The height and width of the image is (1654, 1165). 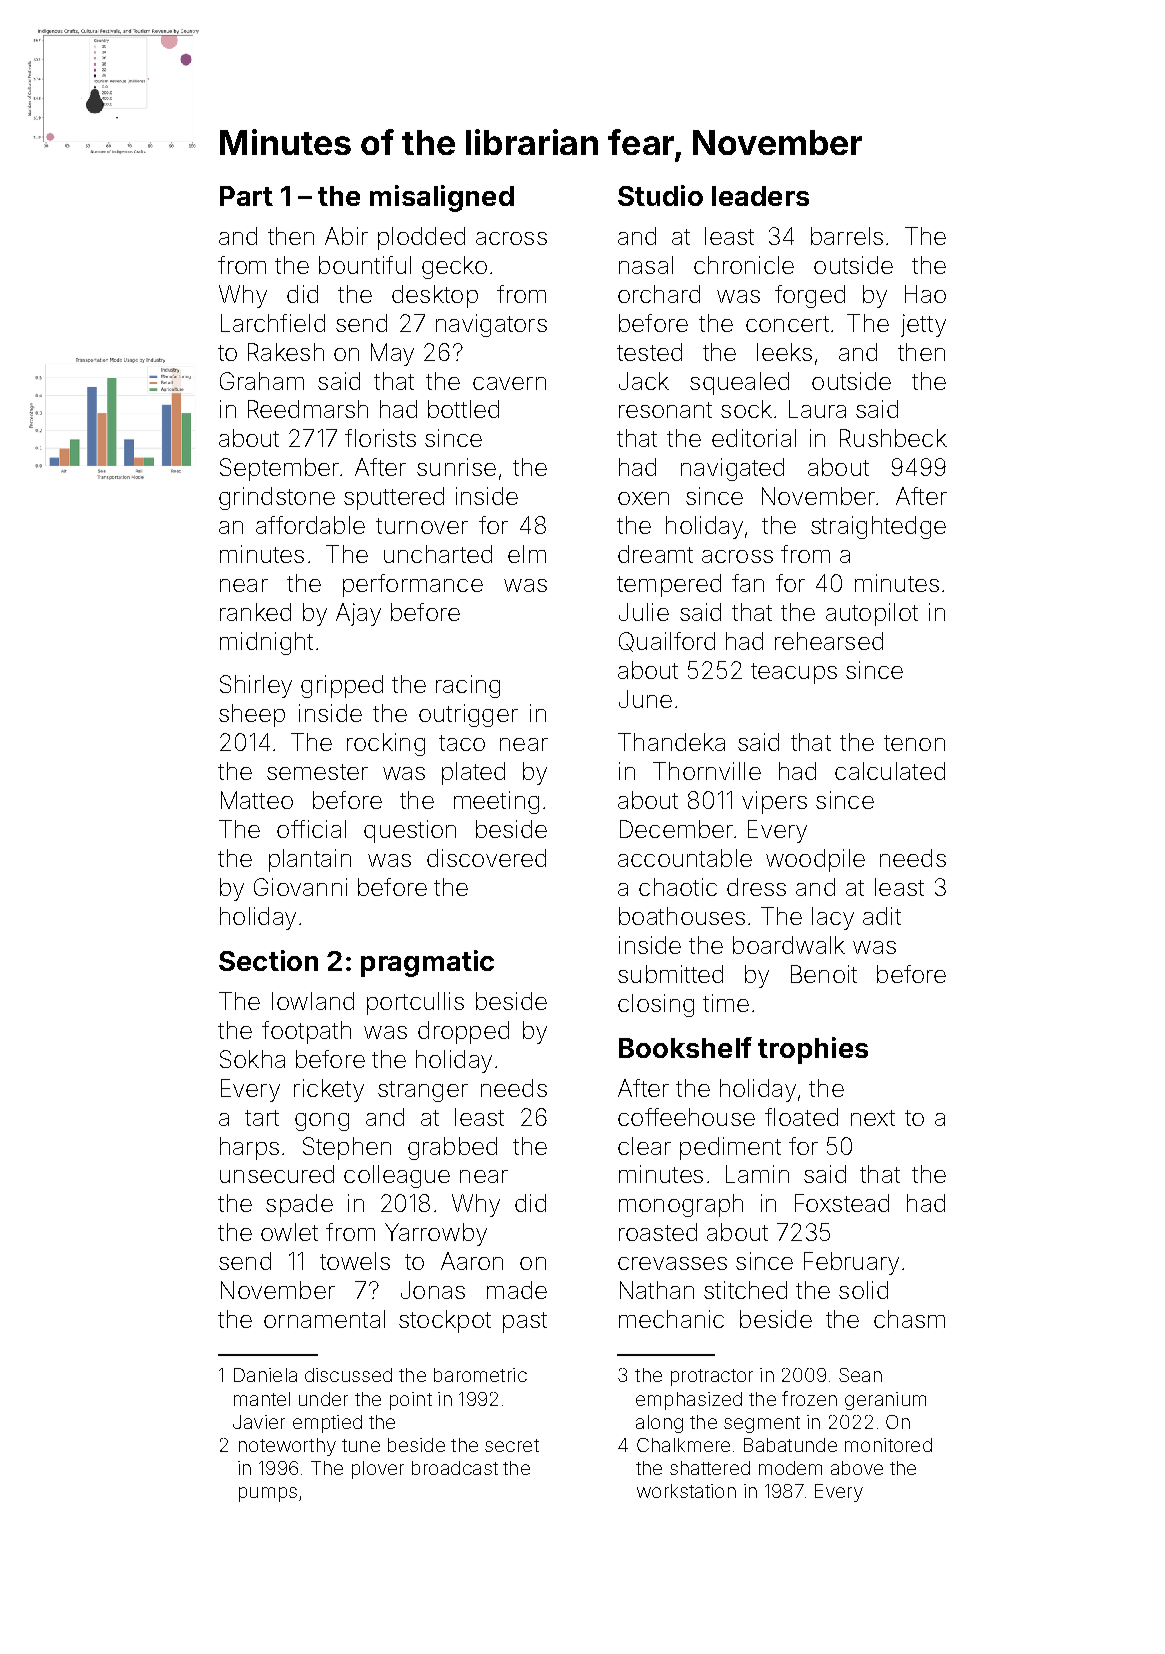 I want to click on Foxstead, so click(x=842, y=1203).
